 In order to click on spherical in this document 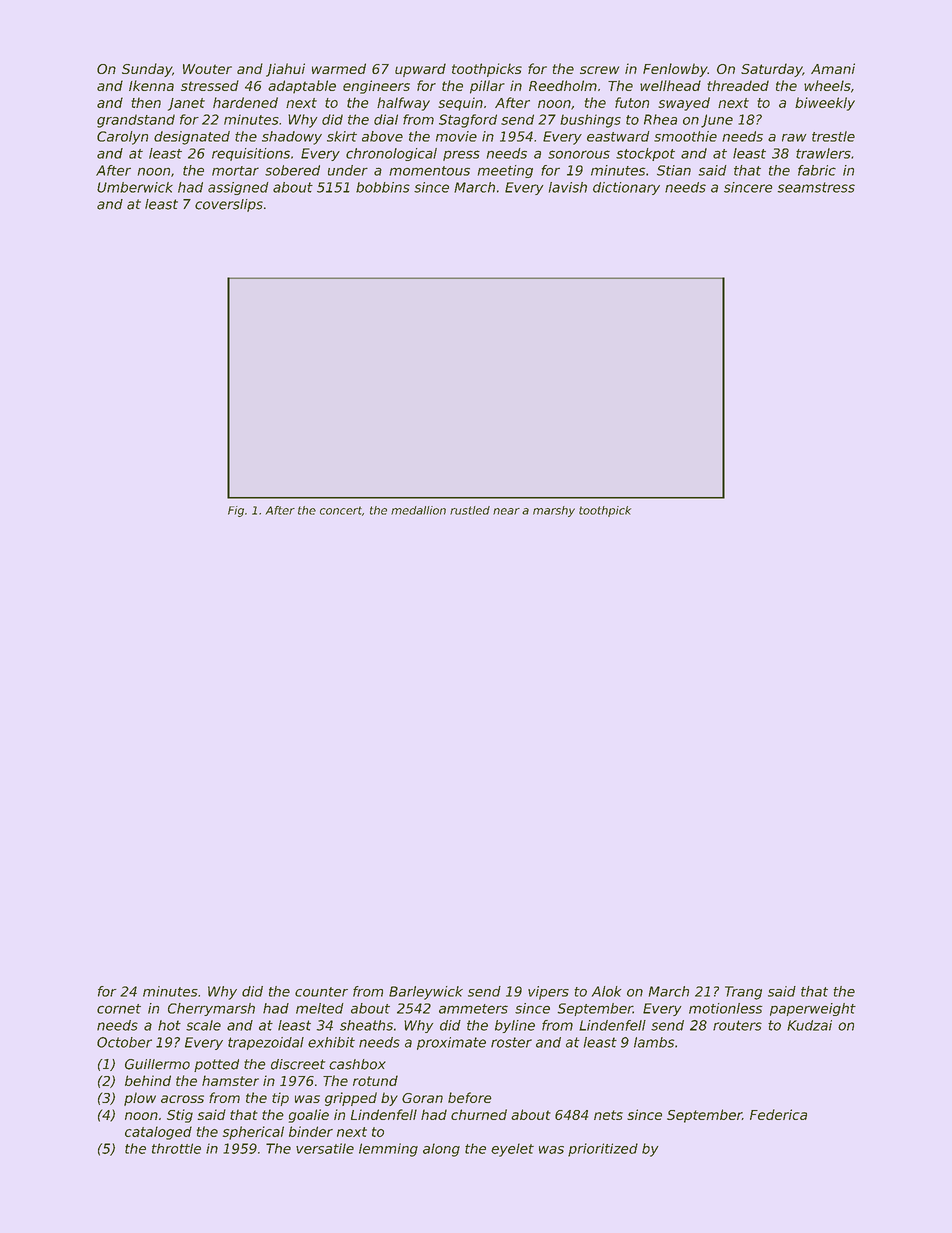, I will do `click(253, 1133)`.
